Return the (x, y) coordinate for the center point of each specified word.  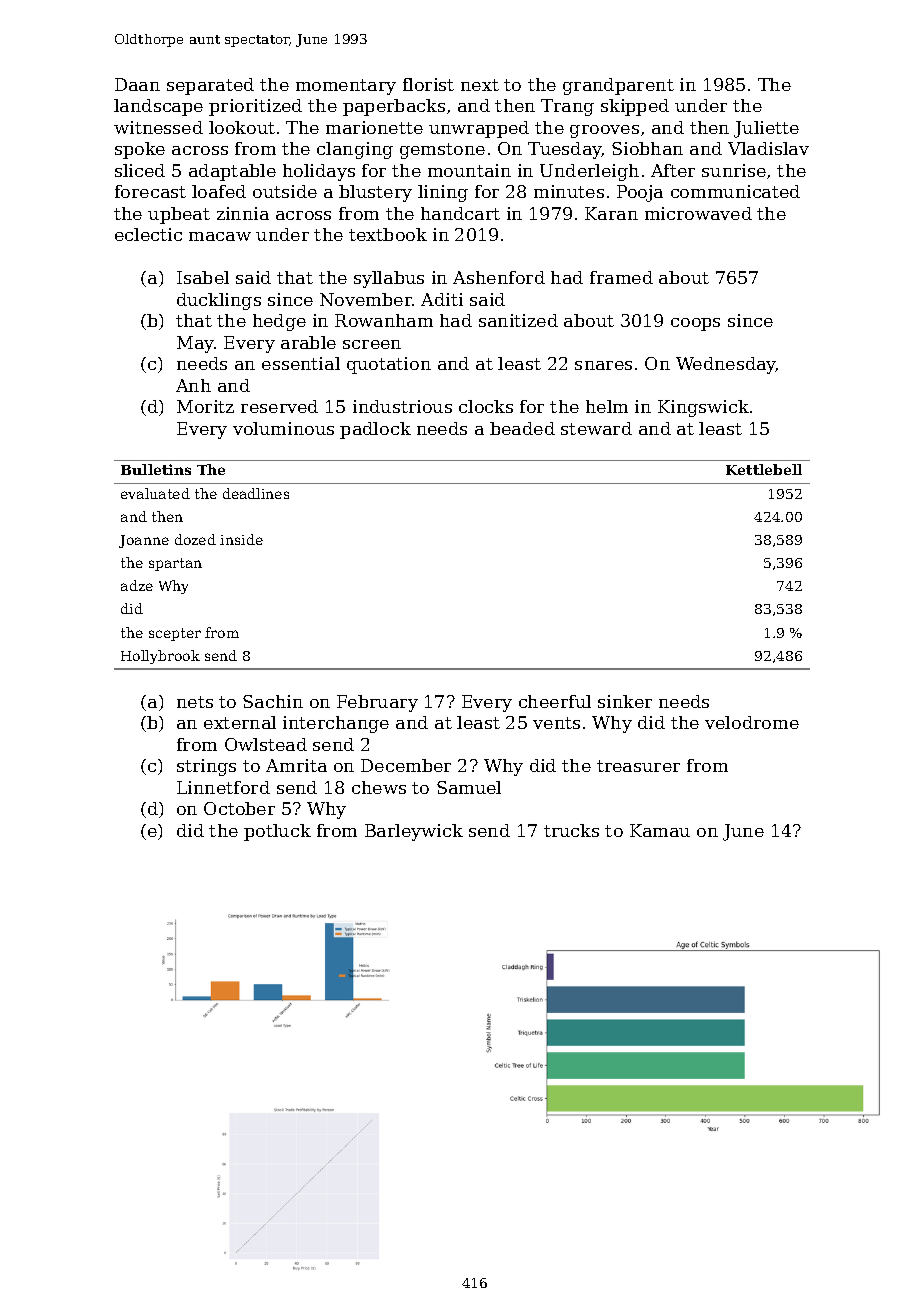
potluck (277, 832)
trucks (571, 830)
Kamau (660, 830)
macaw (220, 236)
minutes (569, 191)
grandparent (618, 86)
